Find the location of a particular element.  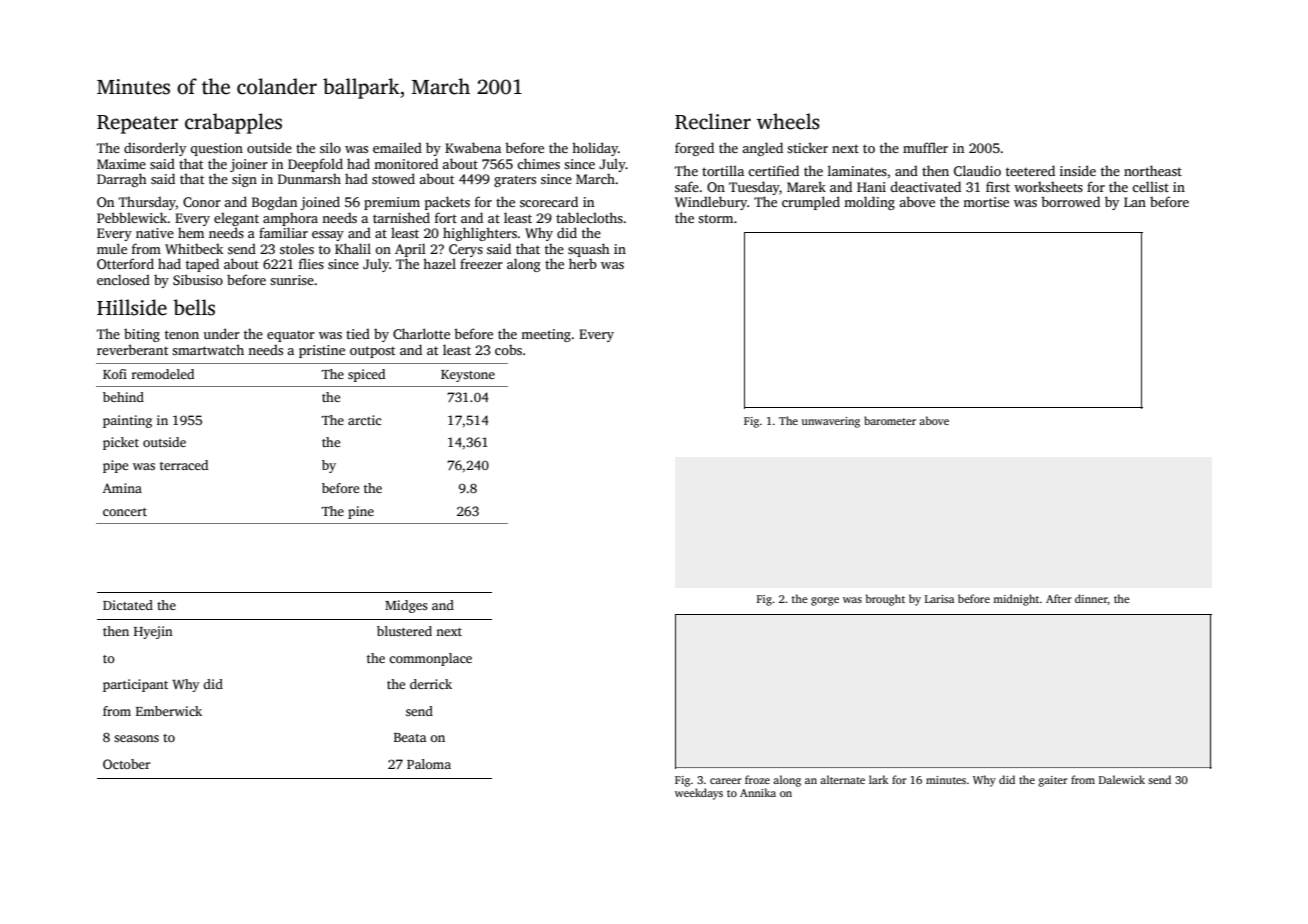

gaiter is located at coordinates (1053, 781).
